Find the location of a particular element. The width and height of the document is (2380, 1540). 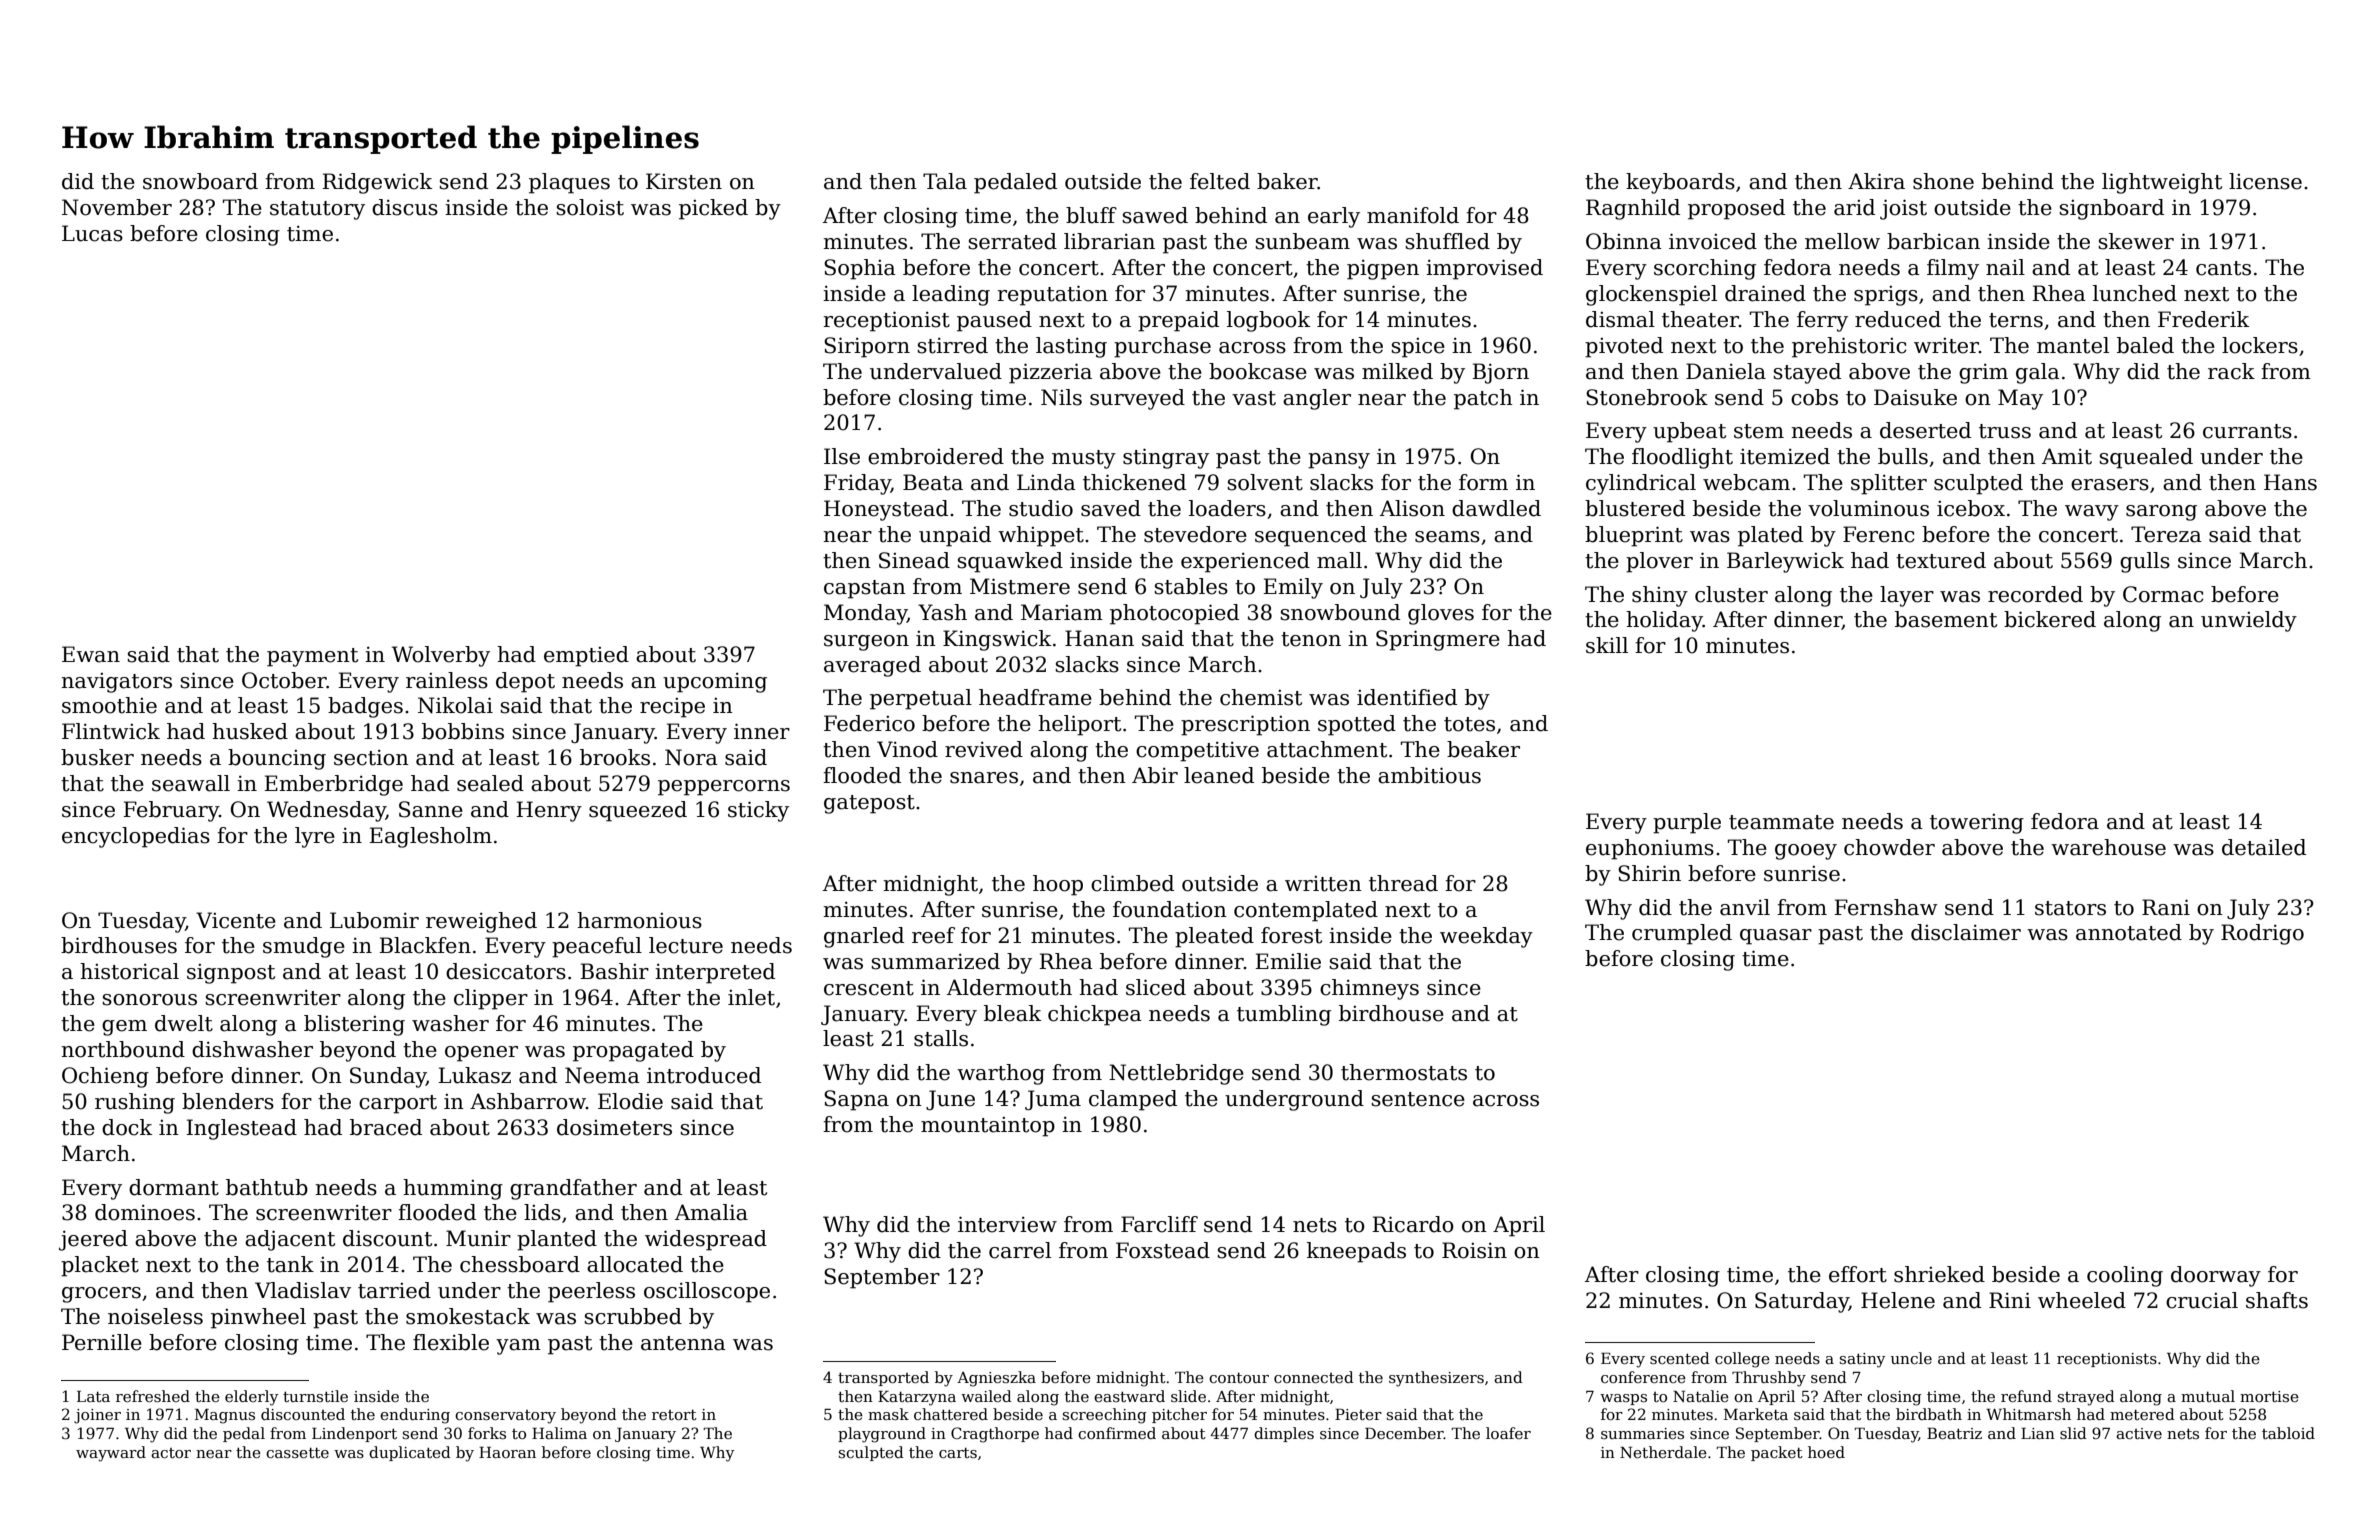

unwieldy is located at coordinates (2249, 621).
